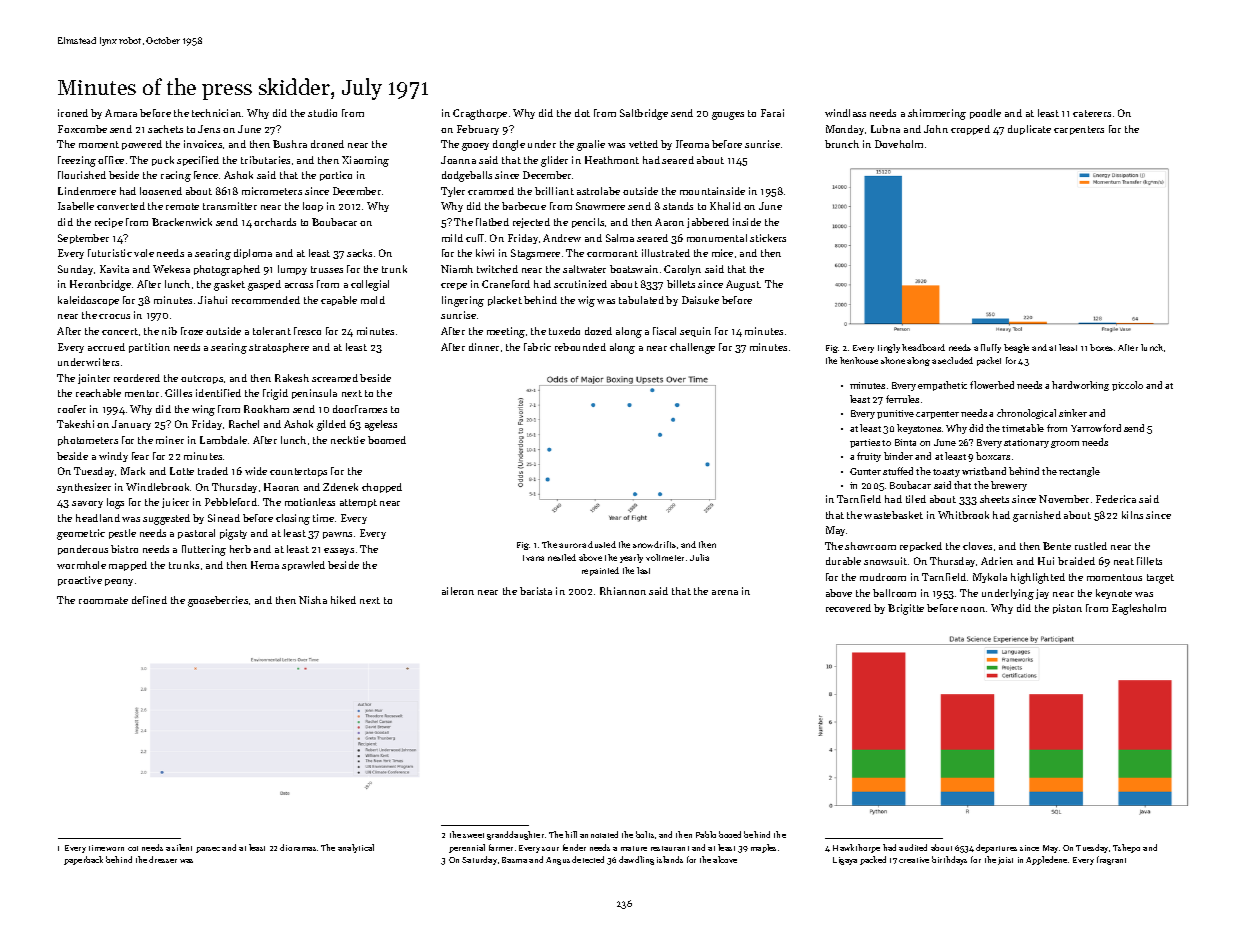 This screenshot has height=952, width=1233. I want to click on sweet, so click(473, 835).
